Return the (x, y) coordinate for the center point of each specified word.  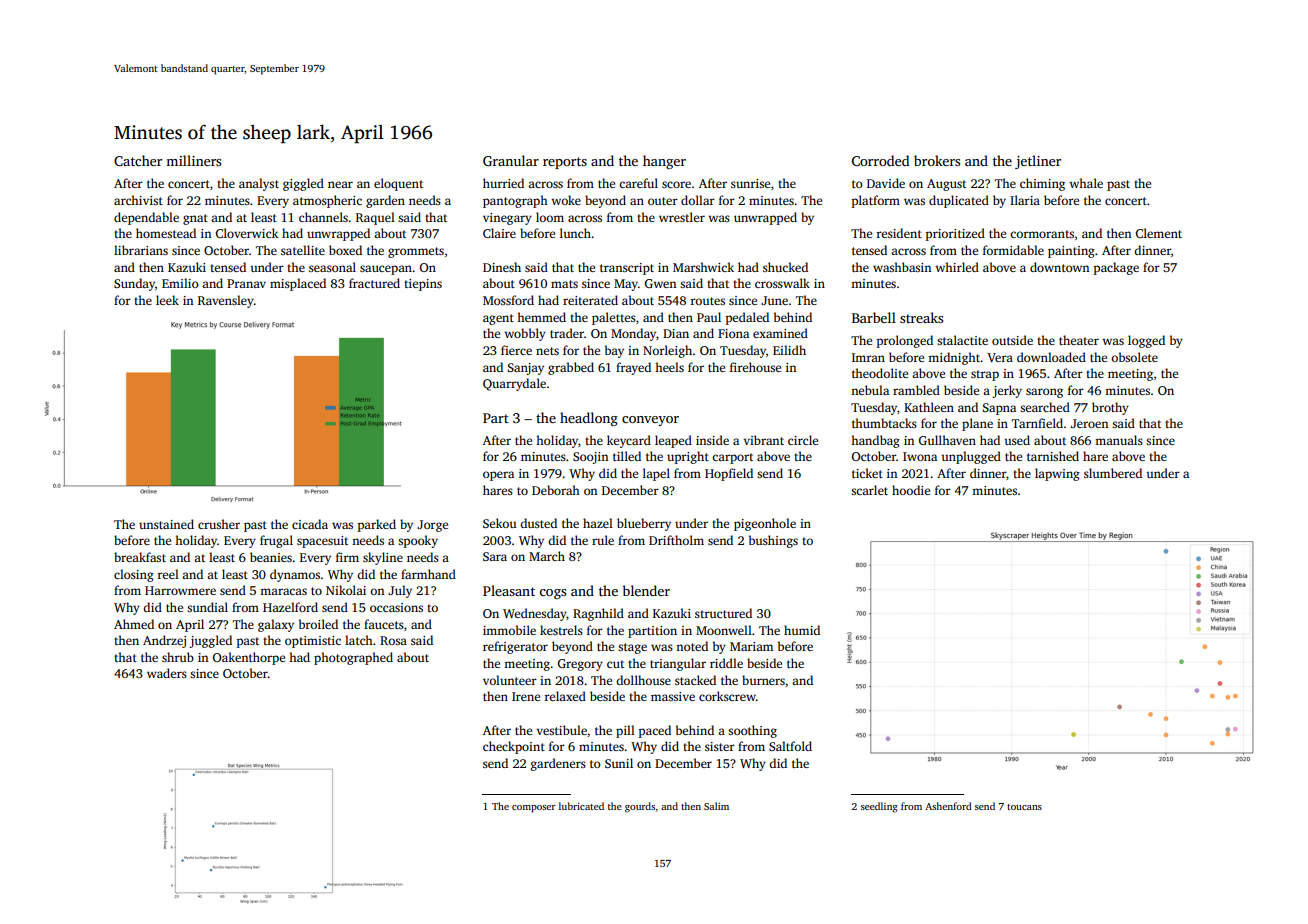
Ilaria (1025, 200)
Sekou (499, 523)
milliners (193, 160)
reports (565, 163)
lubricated (581, 806)
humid (802, 630)
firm (347, 557)
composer (534, 809)
